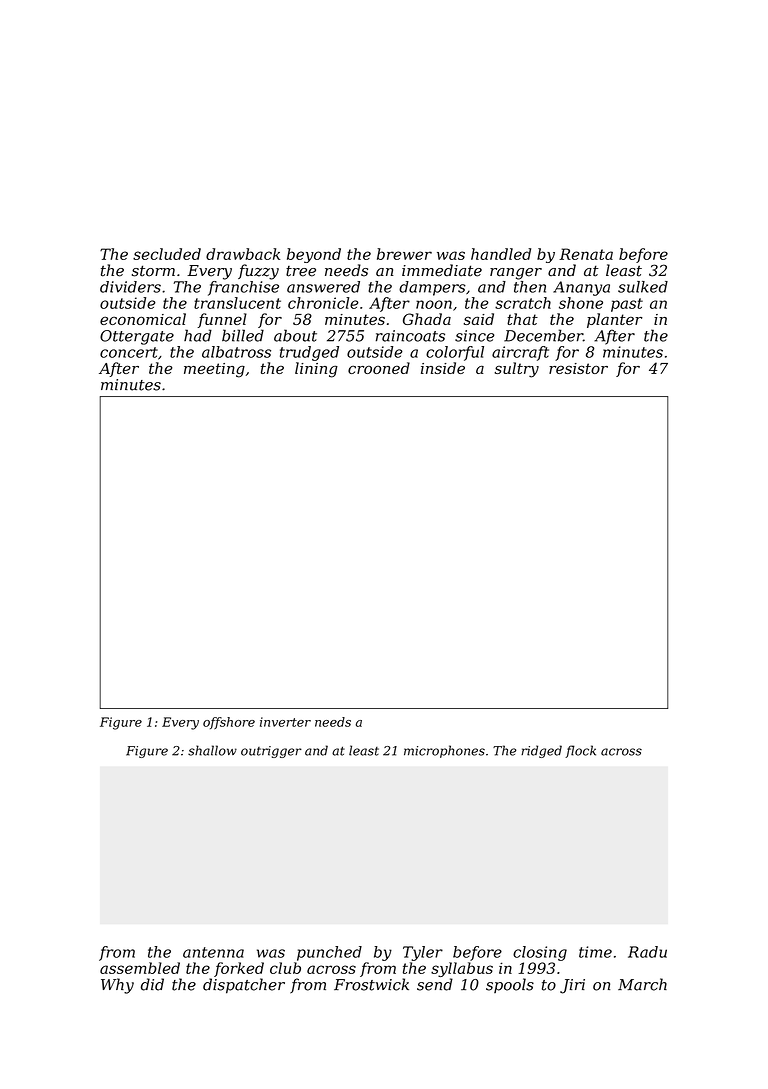 Image resolution: width=768 pixels, height=1089 pixels. What do you see at coordinates (285, 722) in the document?
I see `inverter` at bounding box center [285, 722].
